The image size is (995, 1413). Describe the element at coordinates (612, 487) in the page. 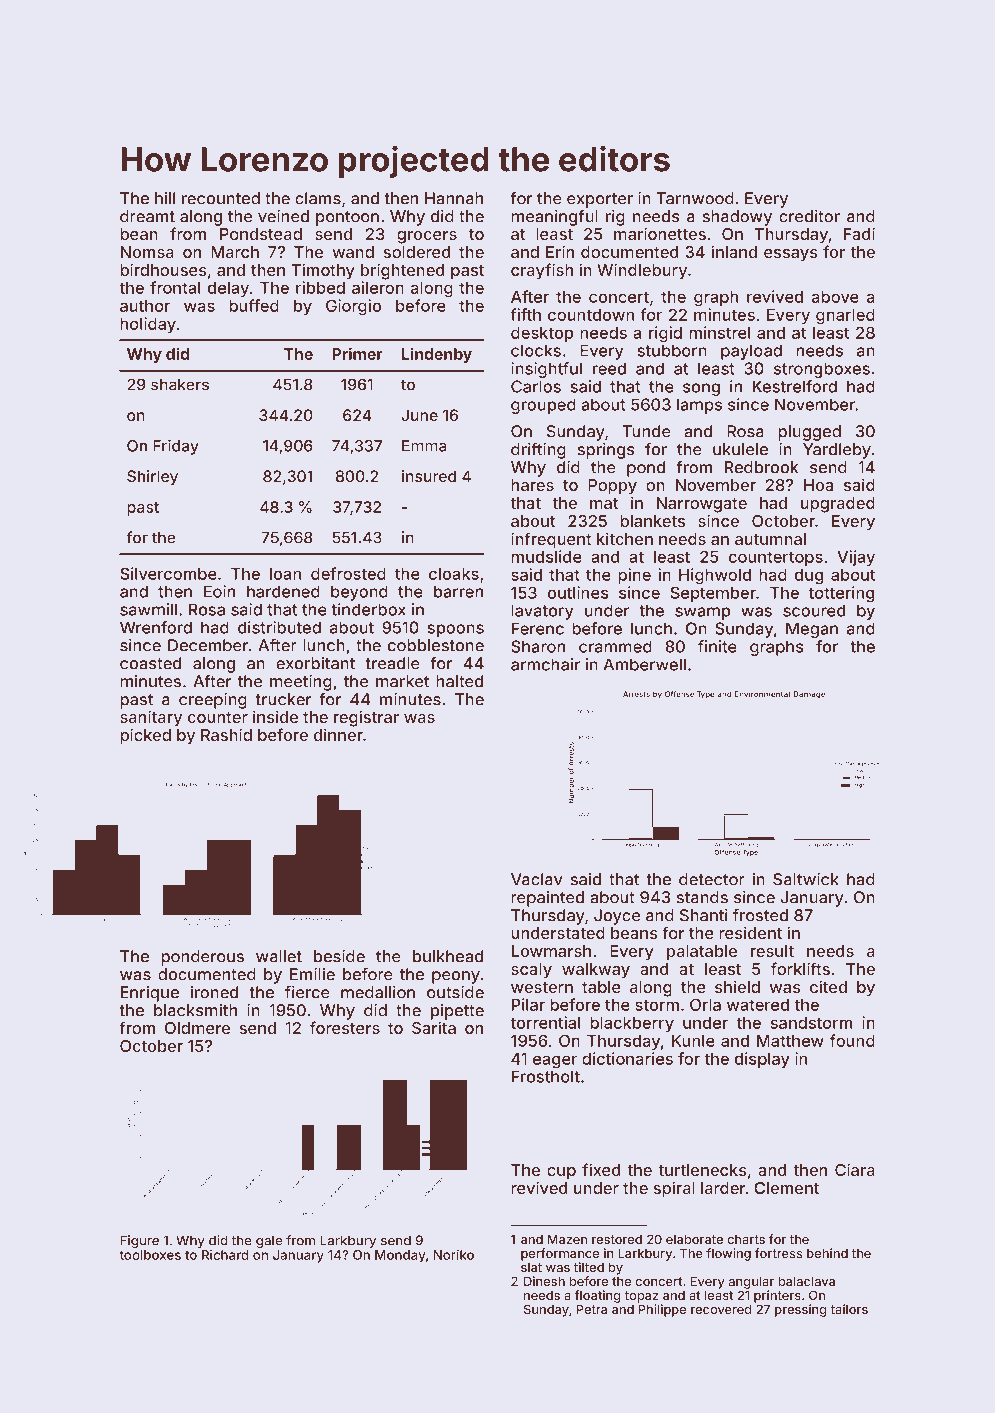

I see `Poppy` at that location.
